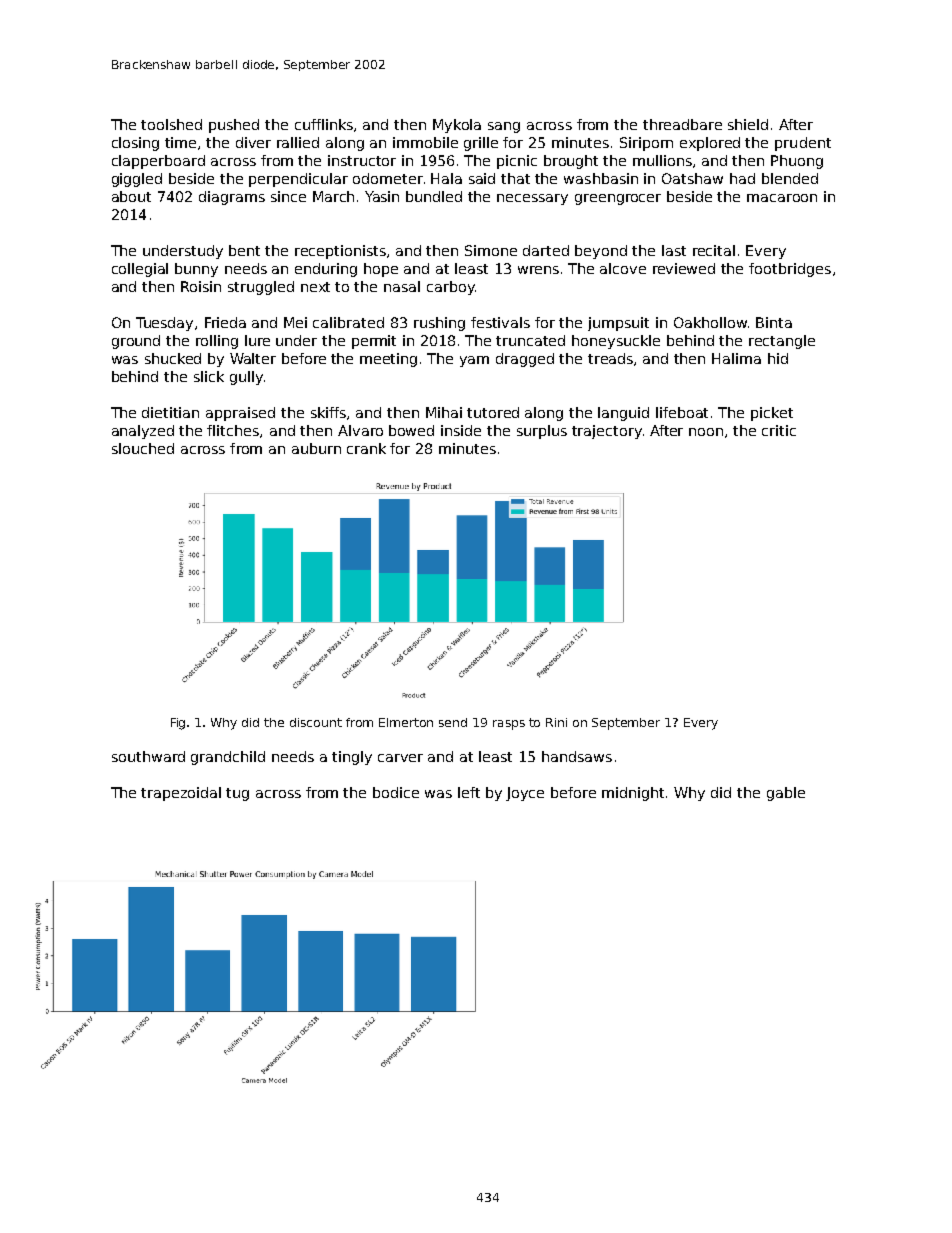 This image has width=952, height=1233. Describe the element at coordinates (234, 431) in the image. I see `flitches` at that location.
